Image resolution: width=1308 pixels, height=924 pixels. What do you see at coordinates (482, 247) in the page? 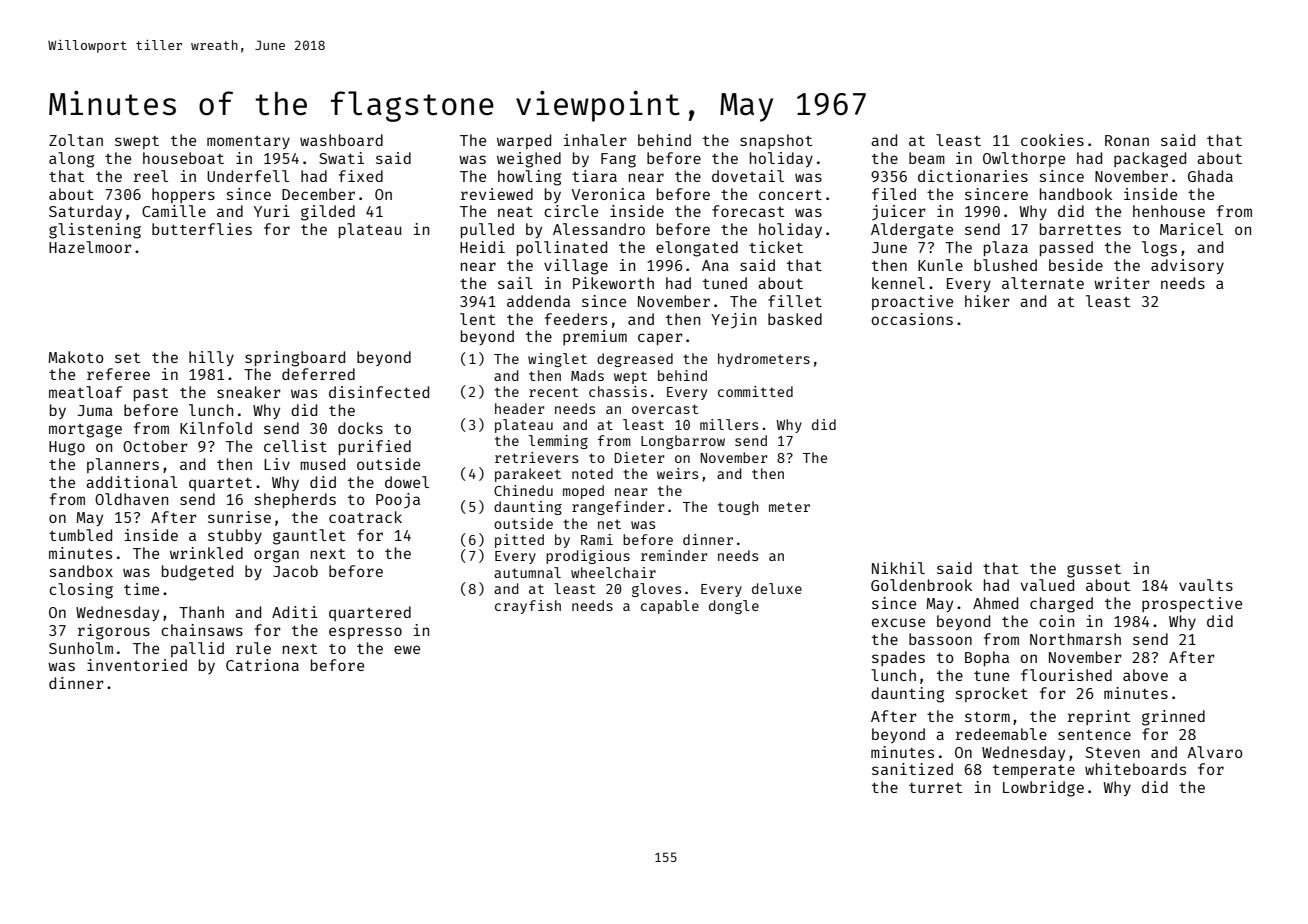
I see `Heidi` at bounding box center [482, 247].
